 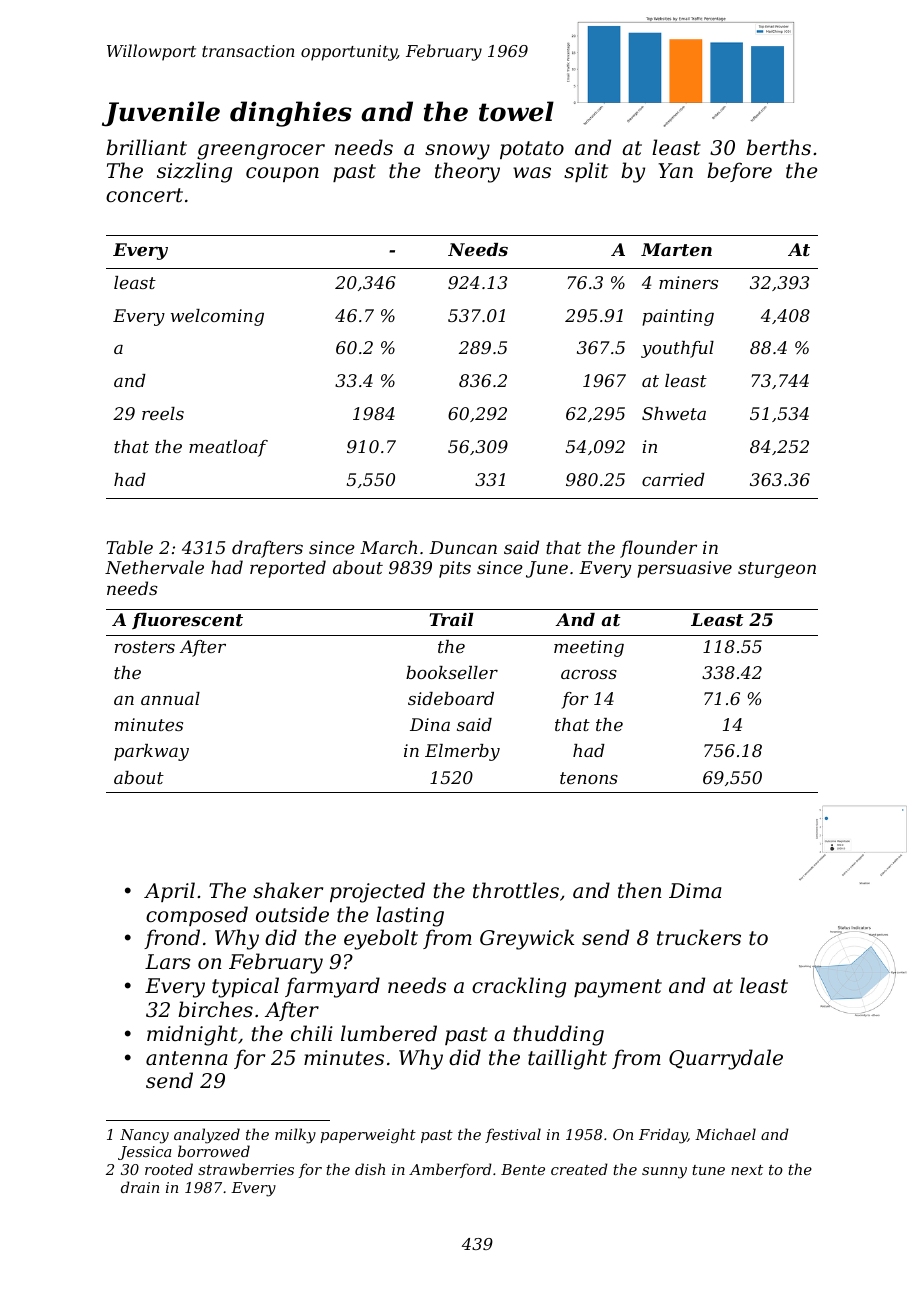 What do you see at coordinates (291, 114) in the image?
I see `dinghies` at bounding box center [291, 114].
